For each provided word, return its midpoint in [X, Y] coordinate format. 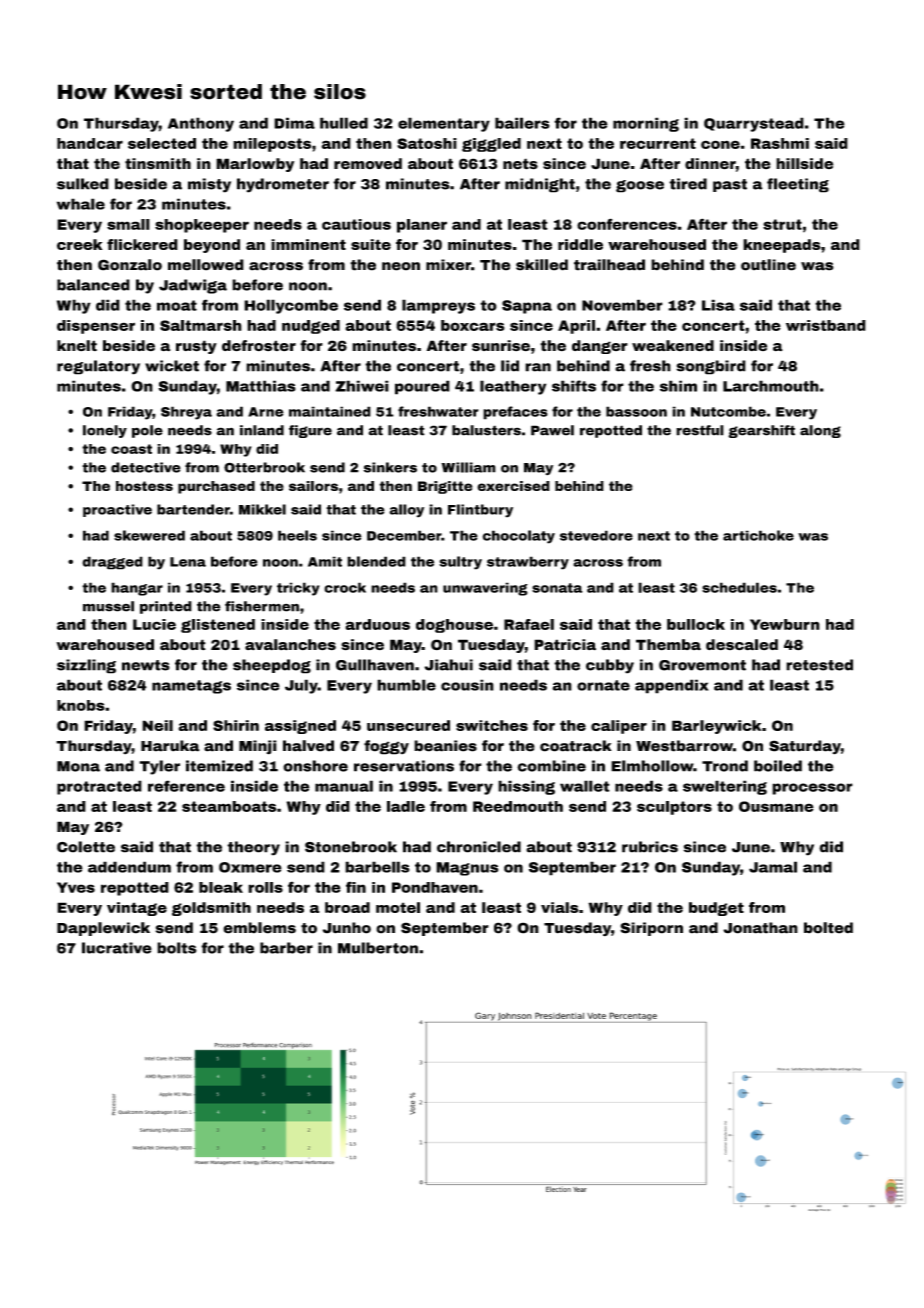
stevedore [596, 535]
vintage [137, 909]
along [820, 431]
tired [688, 184]
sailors [313, 486]
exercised [513, 486]
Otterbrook [264, 467]
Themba [668, 645]
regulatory [98, 367]
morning [646, 124]
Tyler [159, 767]
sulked [83, 184]
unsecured [408, 725]
